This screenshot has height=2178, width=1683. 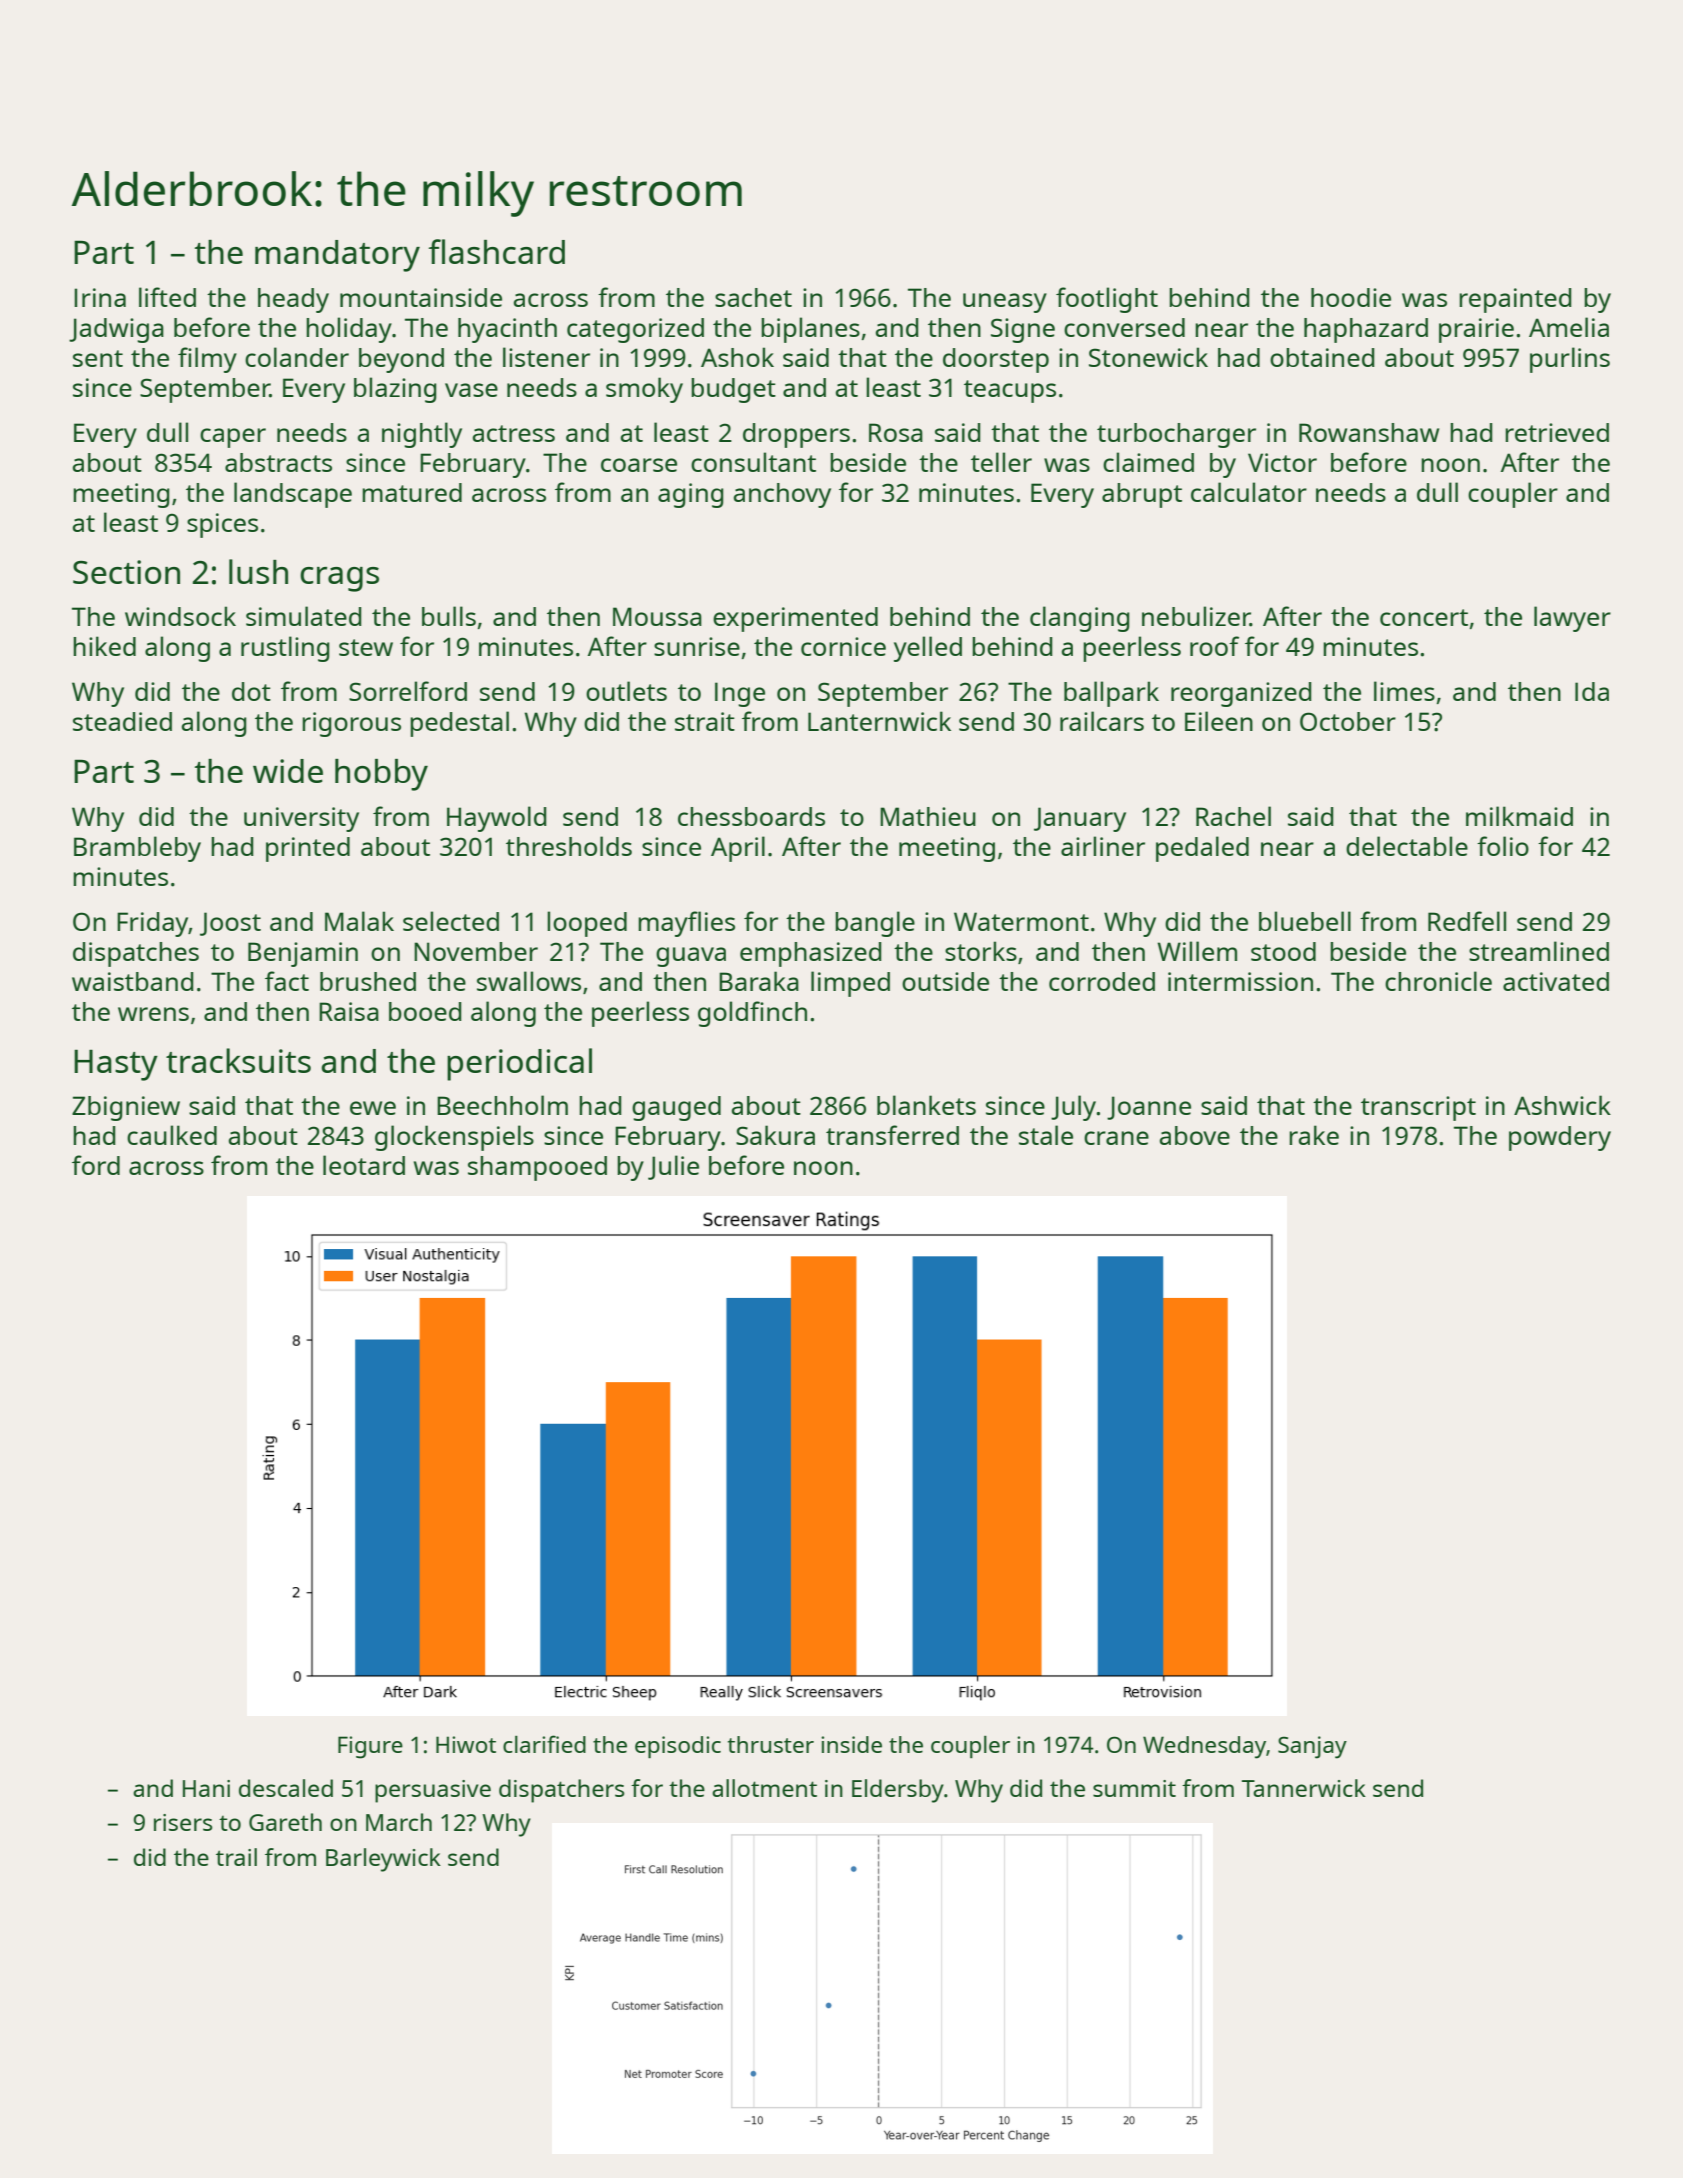 I want to click on mandatory, so click(x=337, y=256).
